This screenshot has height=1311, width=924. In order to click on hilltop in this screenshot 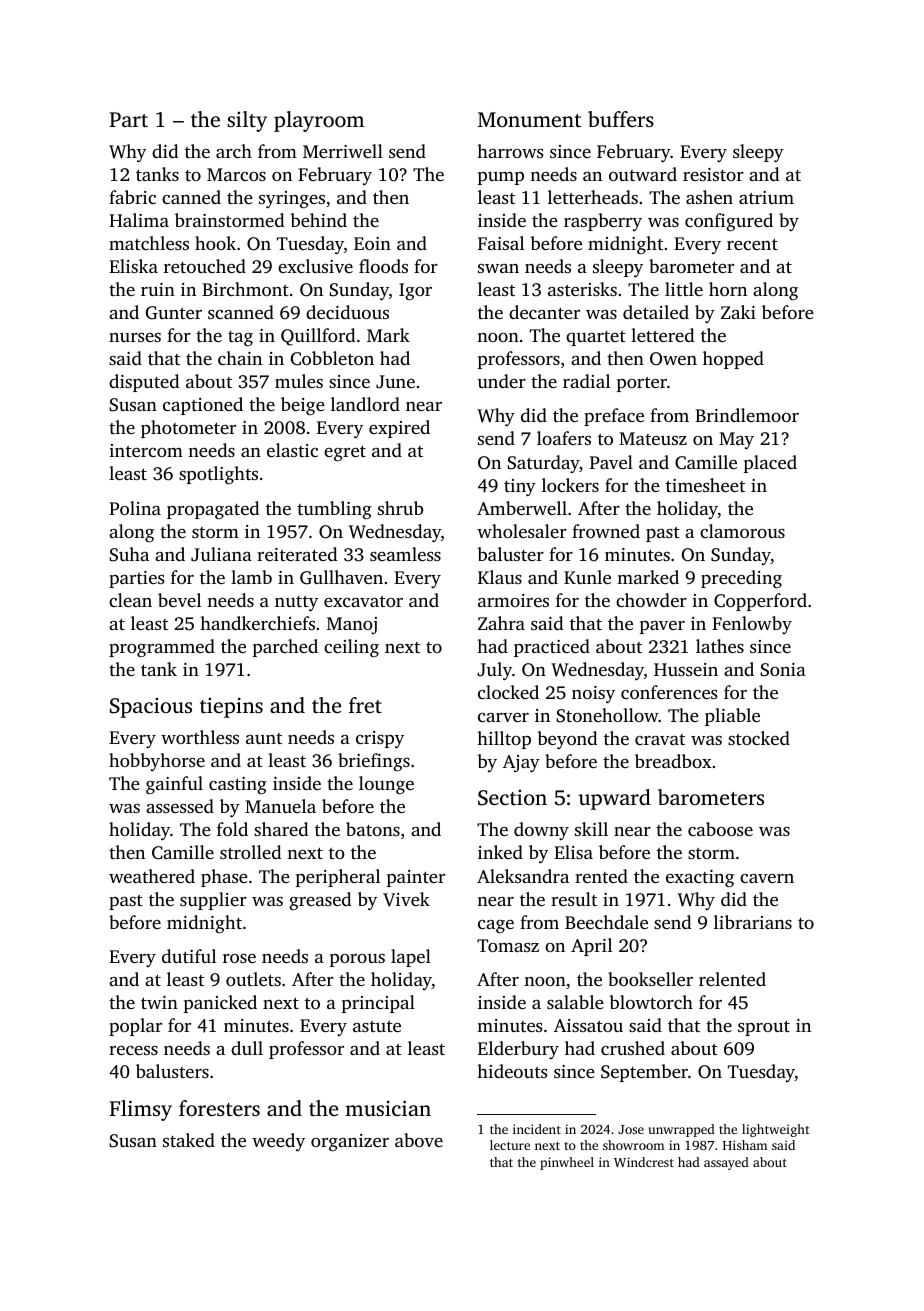, I will do `click(504, 740)`.
